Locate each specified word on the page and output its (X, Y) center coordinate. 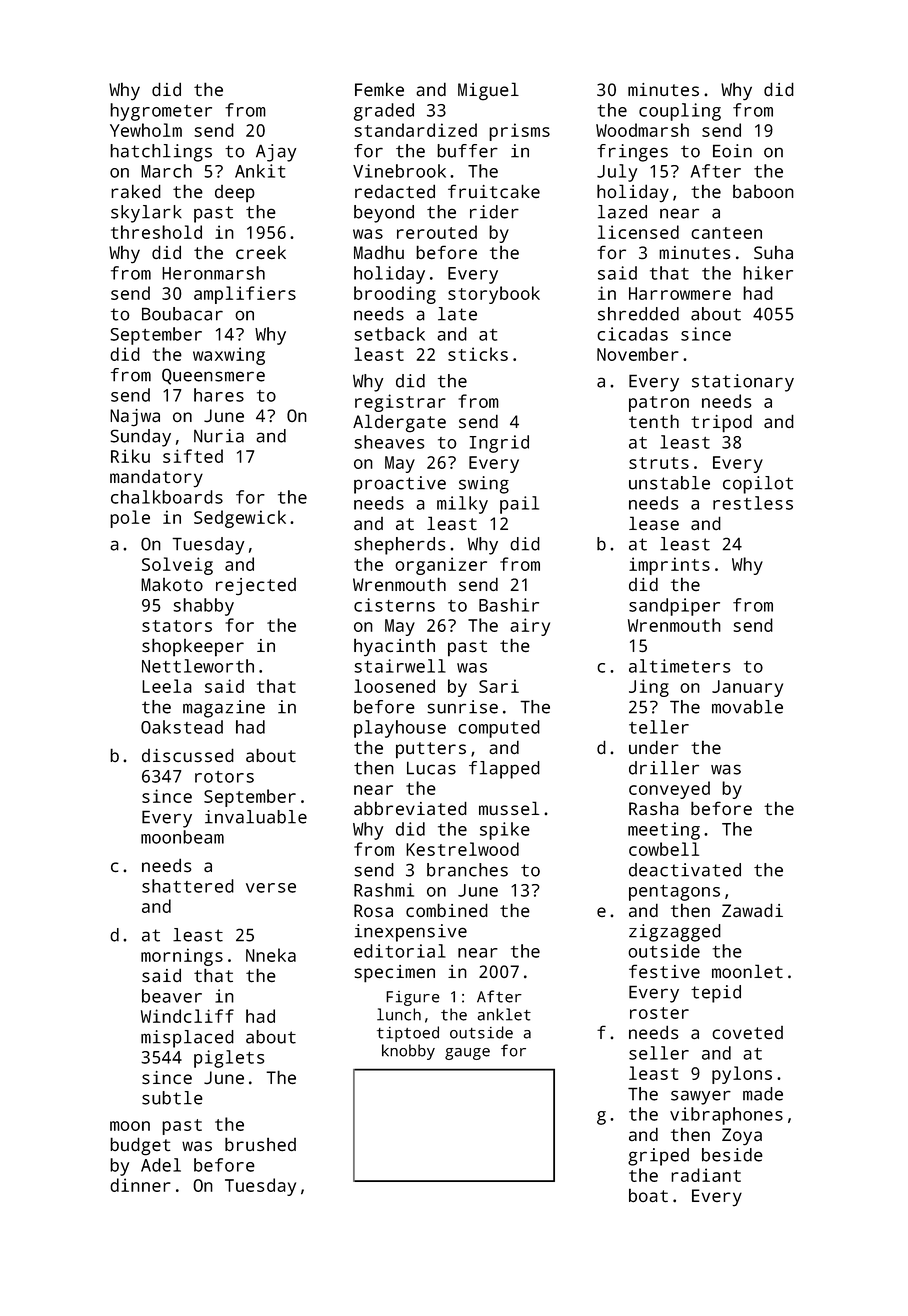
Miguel (488, 91)
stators (177, 626)
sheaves (389, 442)
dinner (140, 1185)
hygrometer (161, 112)
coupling (680, 112)
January (747, 688)
